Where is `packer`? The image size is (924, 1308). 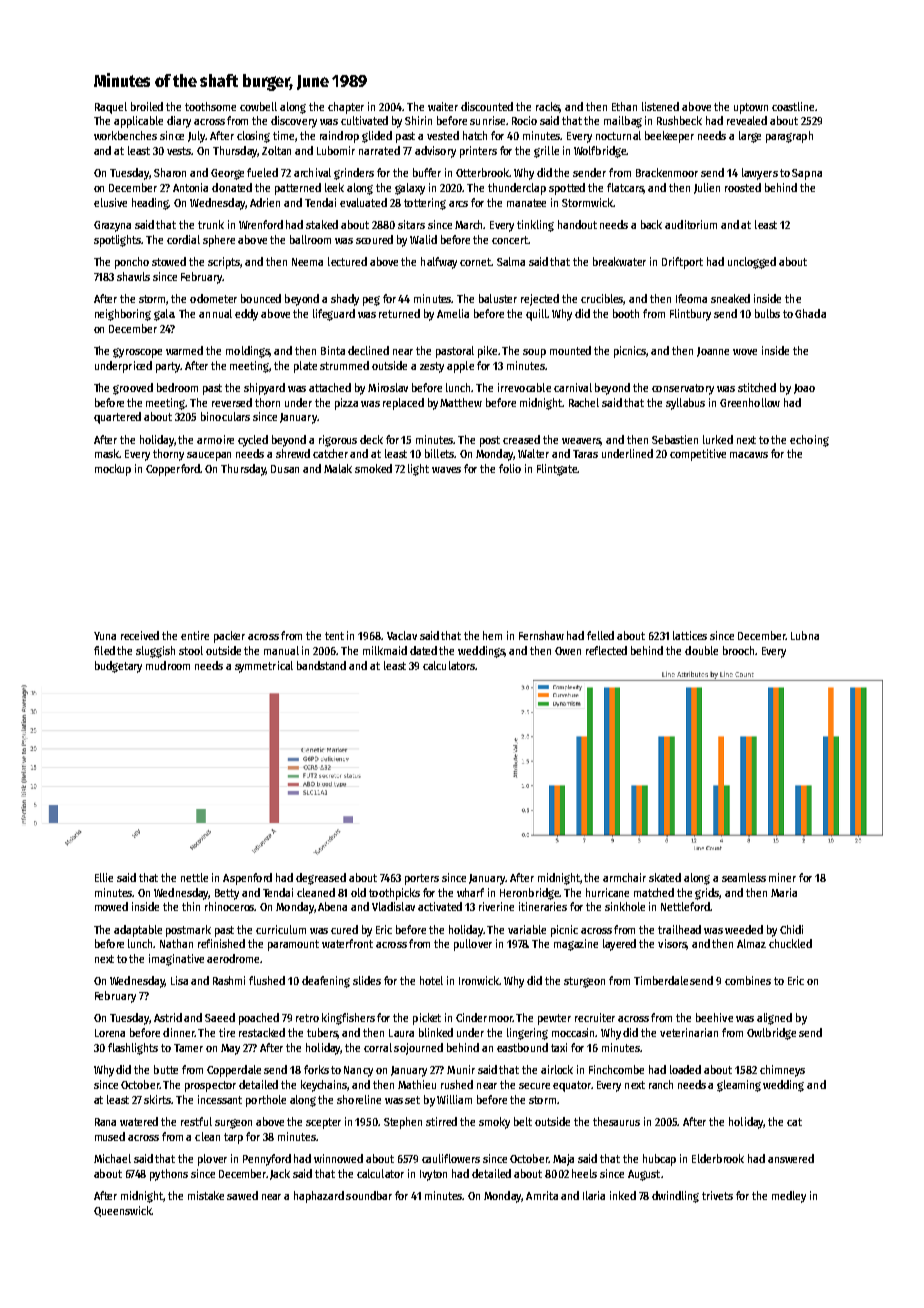 packer is located at coordinates (229, 637).
